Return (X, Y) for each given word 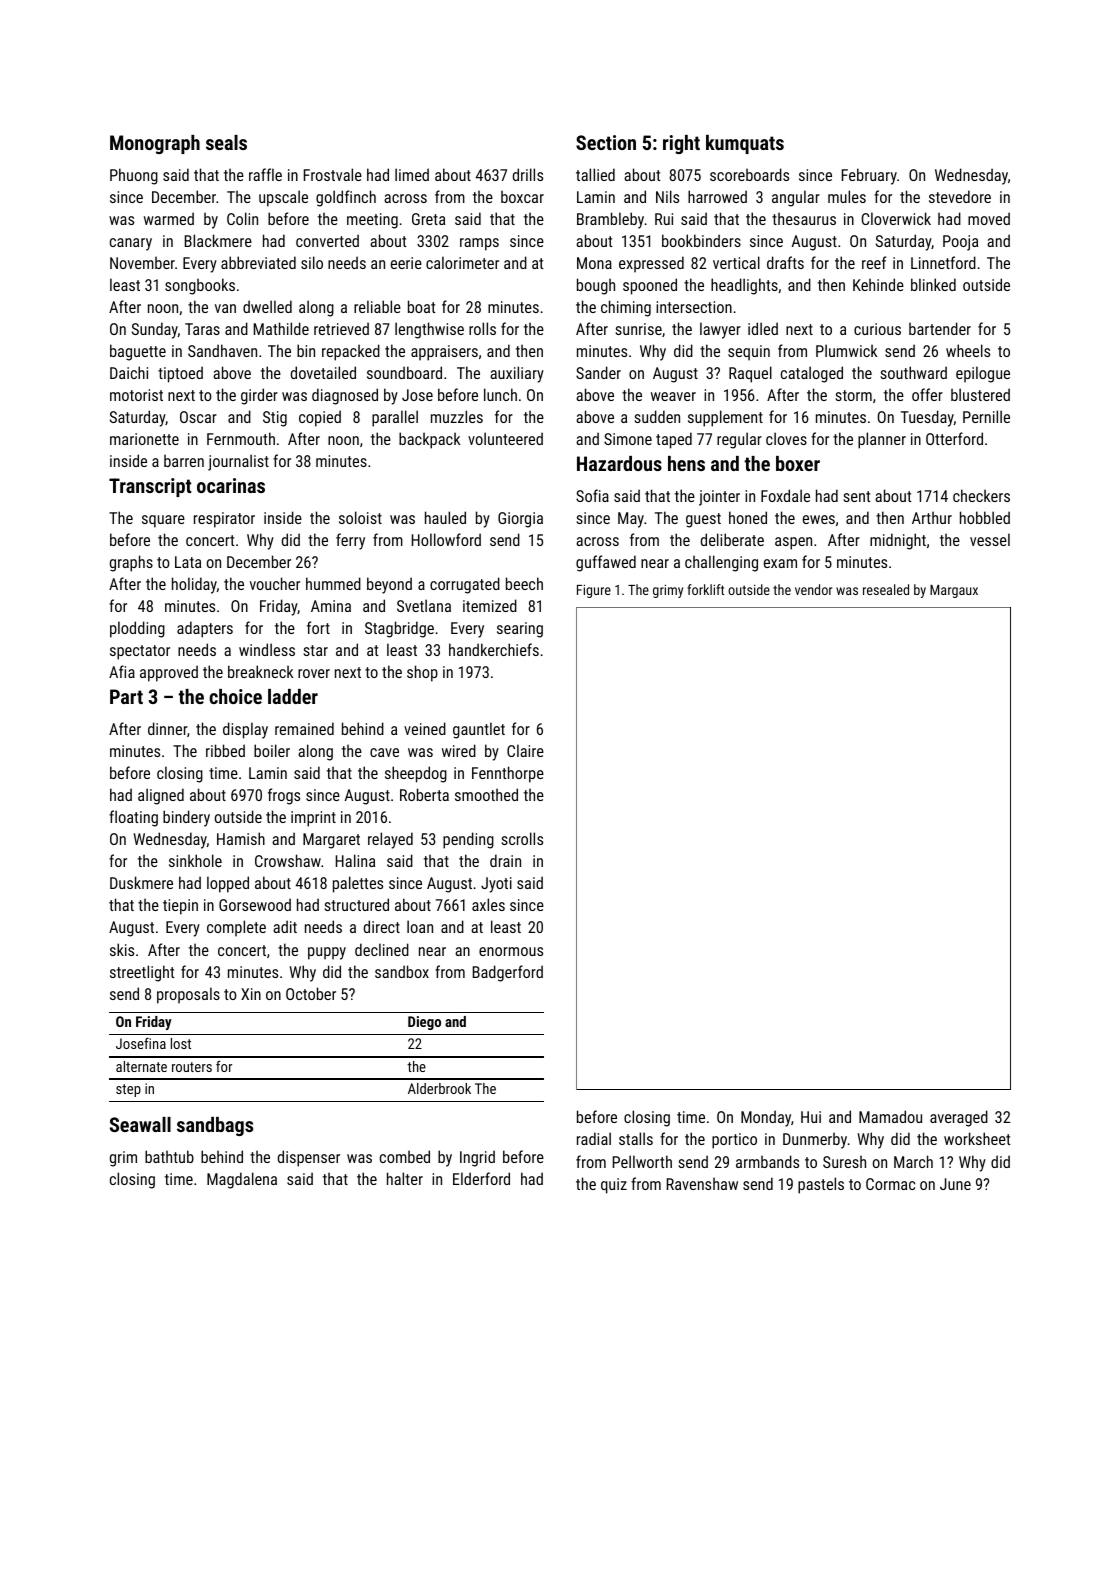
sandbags (215, 1126)
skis (122, 949)
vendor (813, 589)
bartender (940, 328)
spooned (650, 286)
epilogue (983, 374)
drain (505, 860)
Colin (242, 218)
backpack (429, 440)
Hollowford (446, 539)
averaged (959, 1118)
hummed (333, 583)
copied (320, 418)
